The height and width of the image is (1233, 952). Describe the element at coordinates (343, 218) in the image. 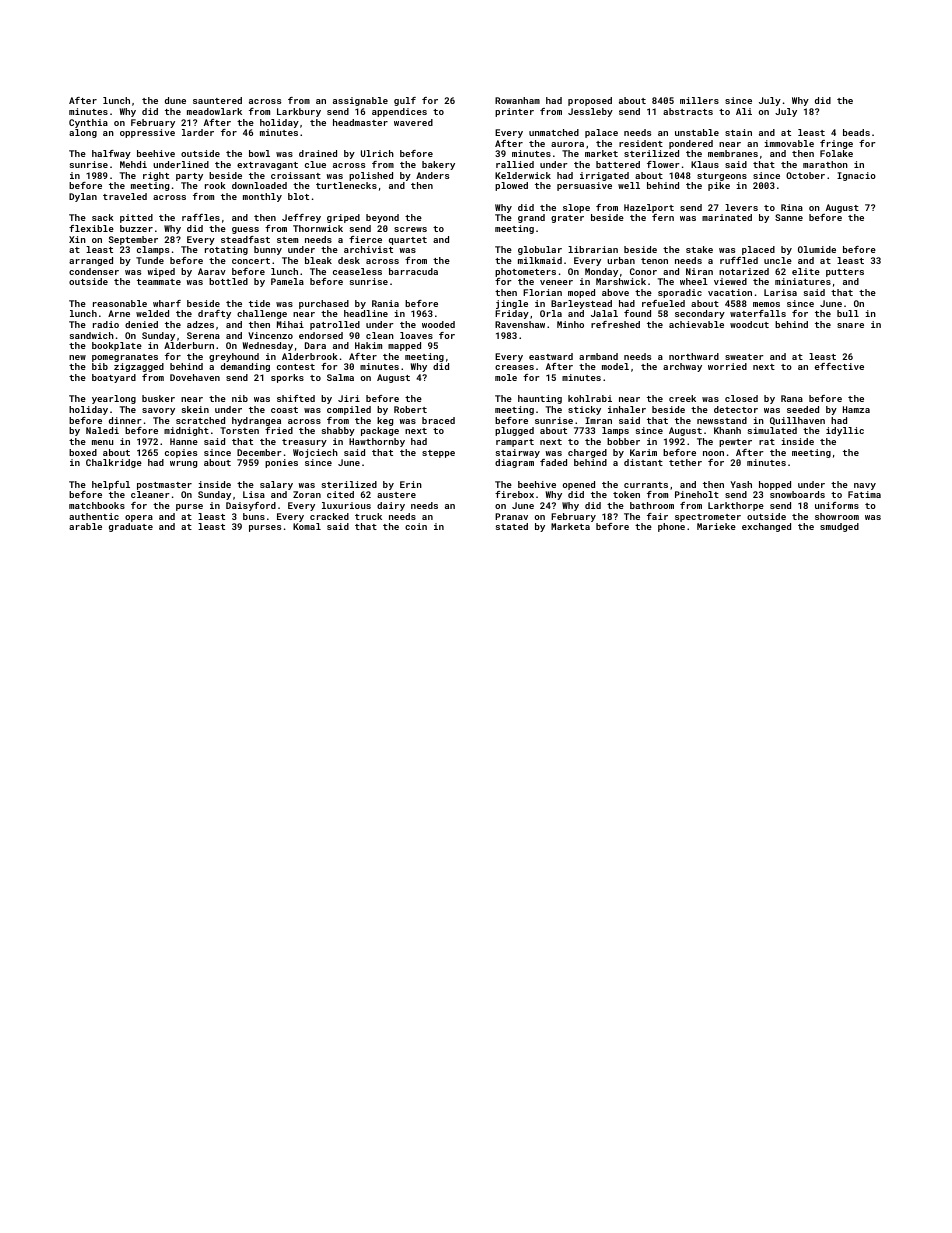

I see `griped` at that location.
